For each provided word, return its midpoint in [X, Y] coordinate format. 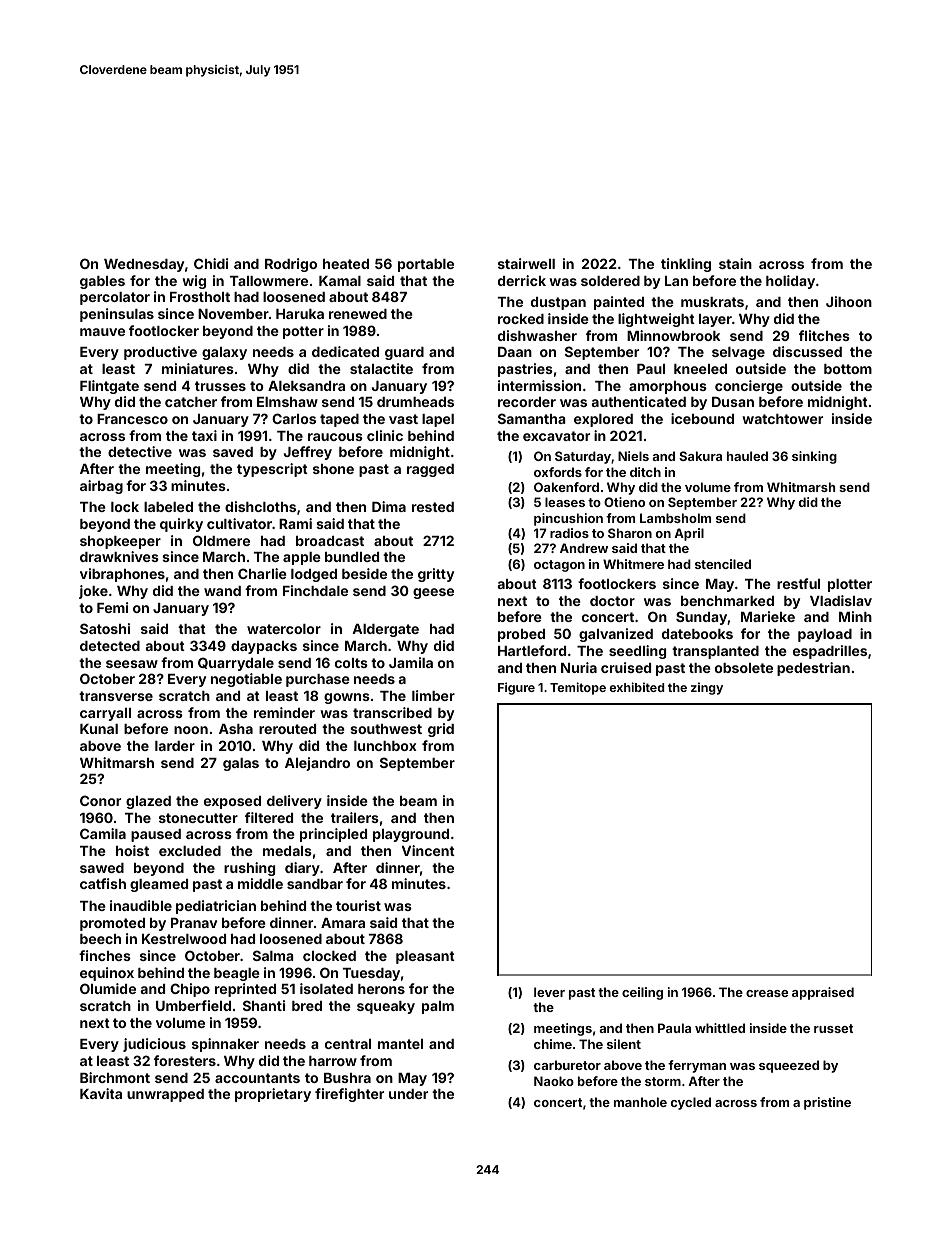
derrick [522, 280]
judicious [154, 1045]
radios [569, 533]
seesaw [132, 664]
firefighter [349, 1095]
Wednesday [144, 265]
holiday [790, 282]
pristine [827, 1103]
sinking [814, 457]
